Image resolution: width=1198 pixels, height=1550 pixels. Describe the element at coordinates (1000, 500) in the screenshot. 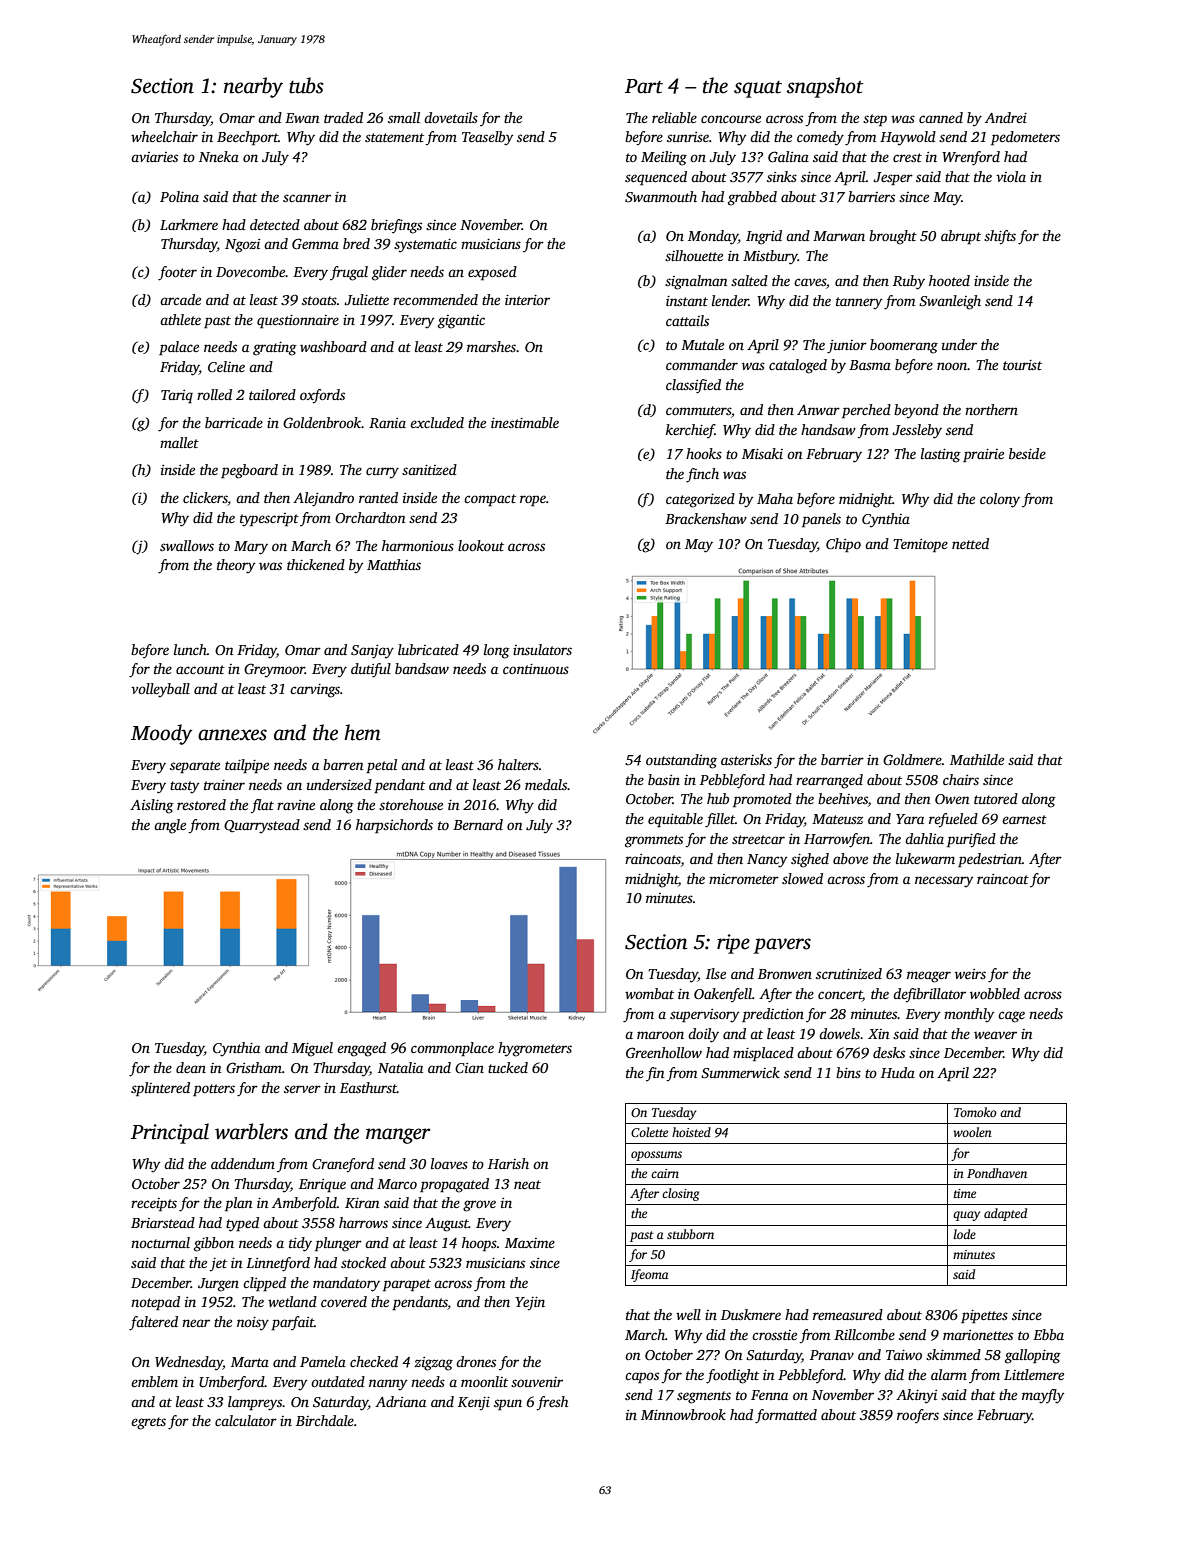

I see `colony` at that location.
